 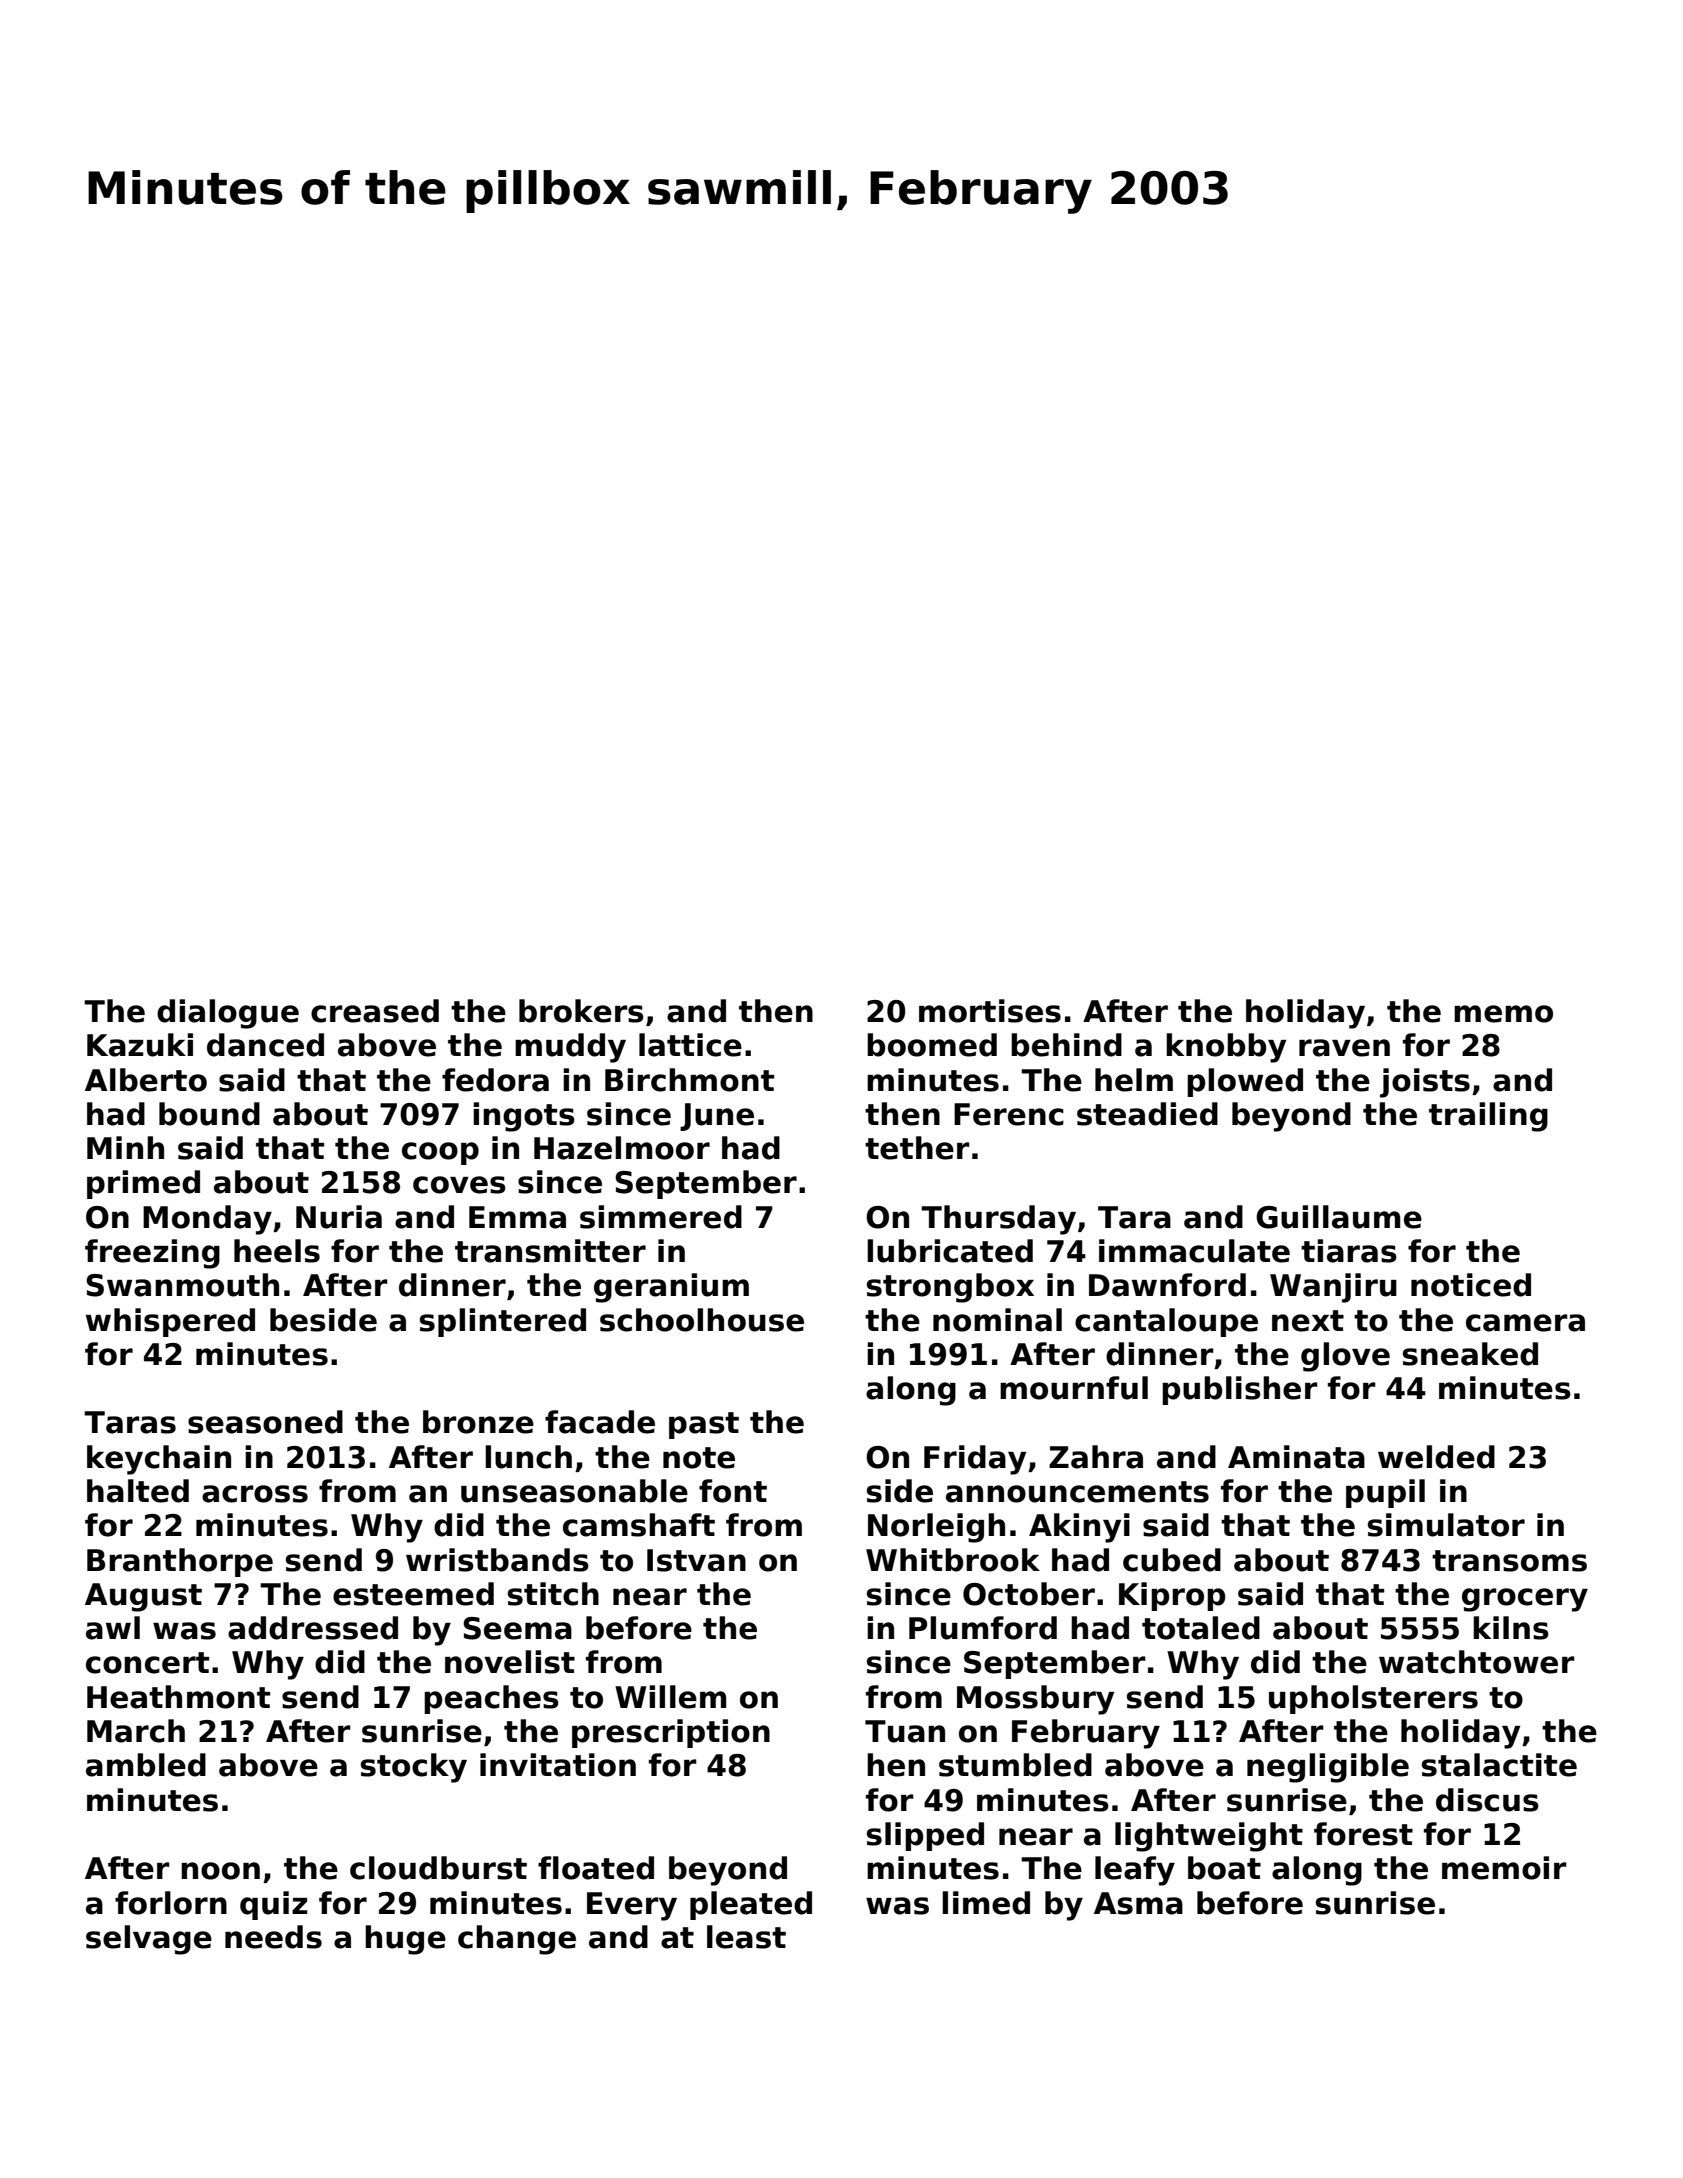 I want to click on June, so click(x=717, y=1117).
